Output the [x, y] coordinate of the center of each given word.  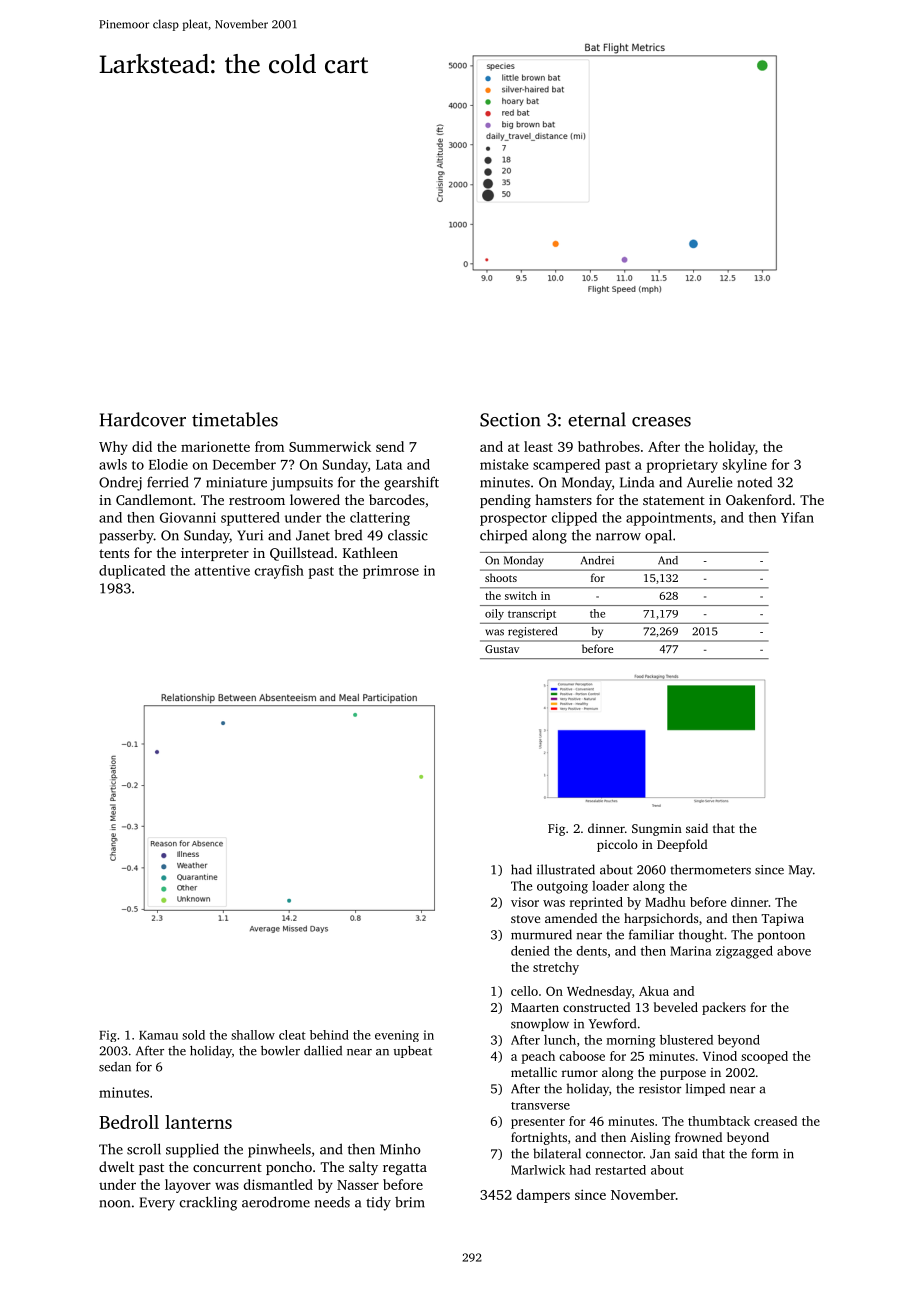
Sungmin [657, 830]
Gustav [502, 649]
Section [510, 420]
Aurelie [709, 482]
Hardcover [143, 419]
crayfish [279, 572]
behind [329, 1035]
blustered [686, 1040]
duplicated [132, 572]
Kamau [158, 1035]
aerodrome [276, 1202]
